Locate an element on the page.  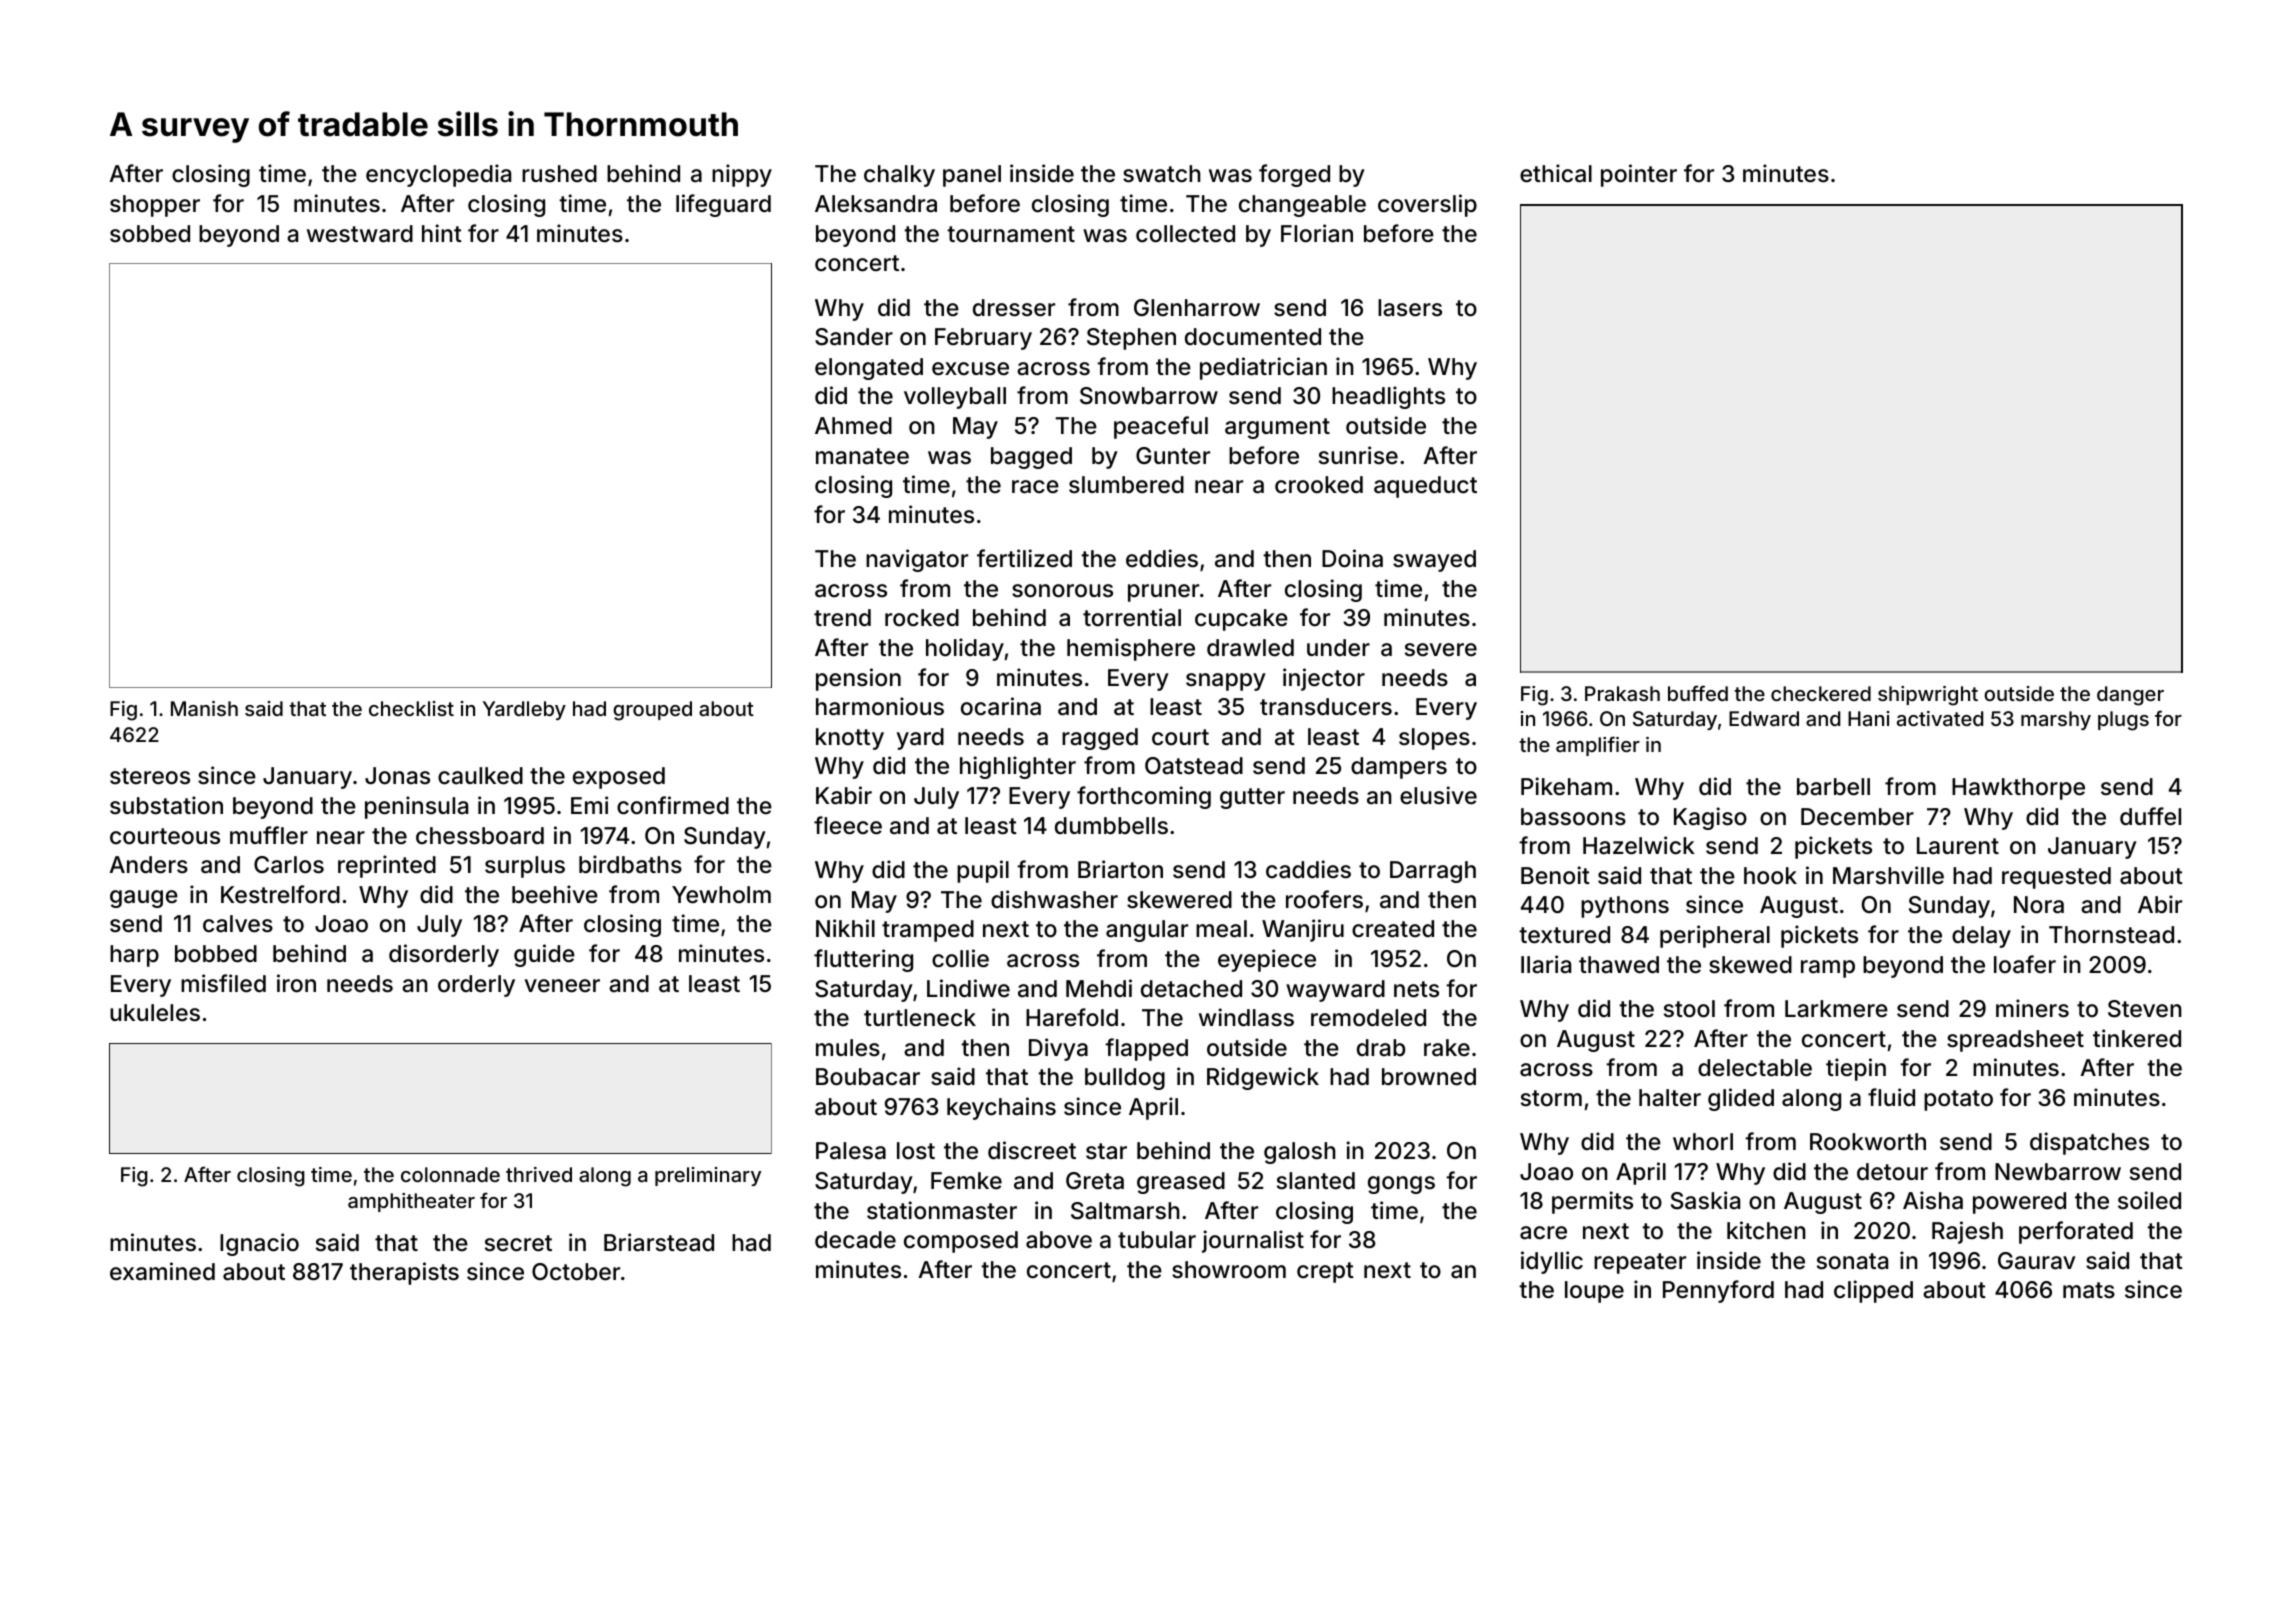
October is located at coordinates (576, 1272).
